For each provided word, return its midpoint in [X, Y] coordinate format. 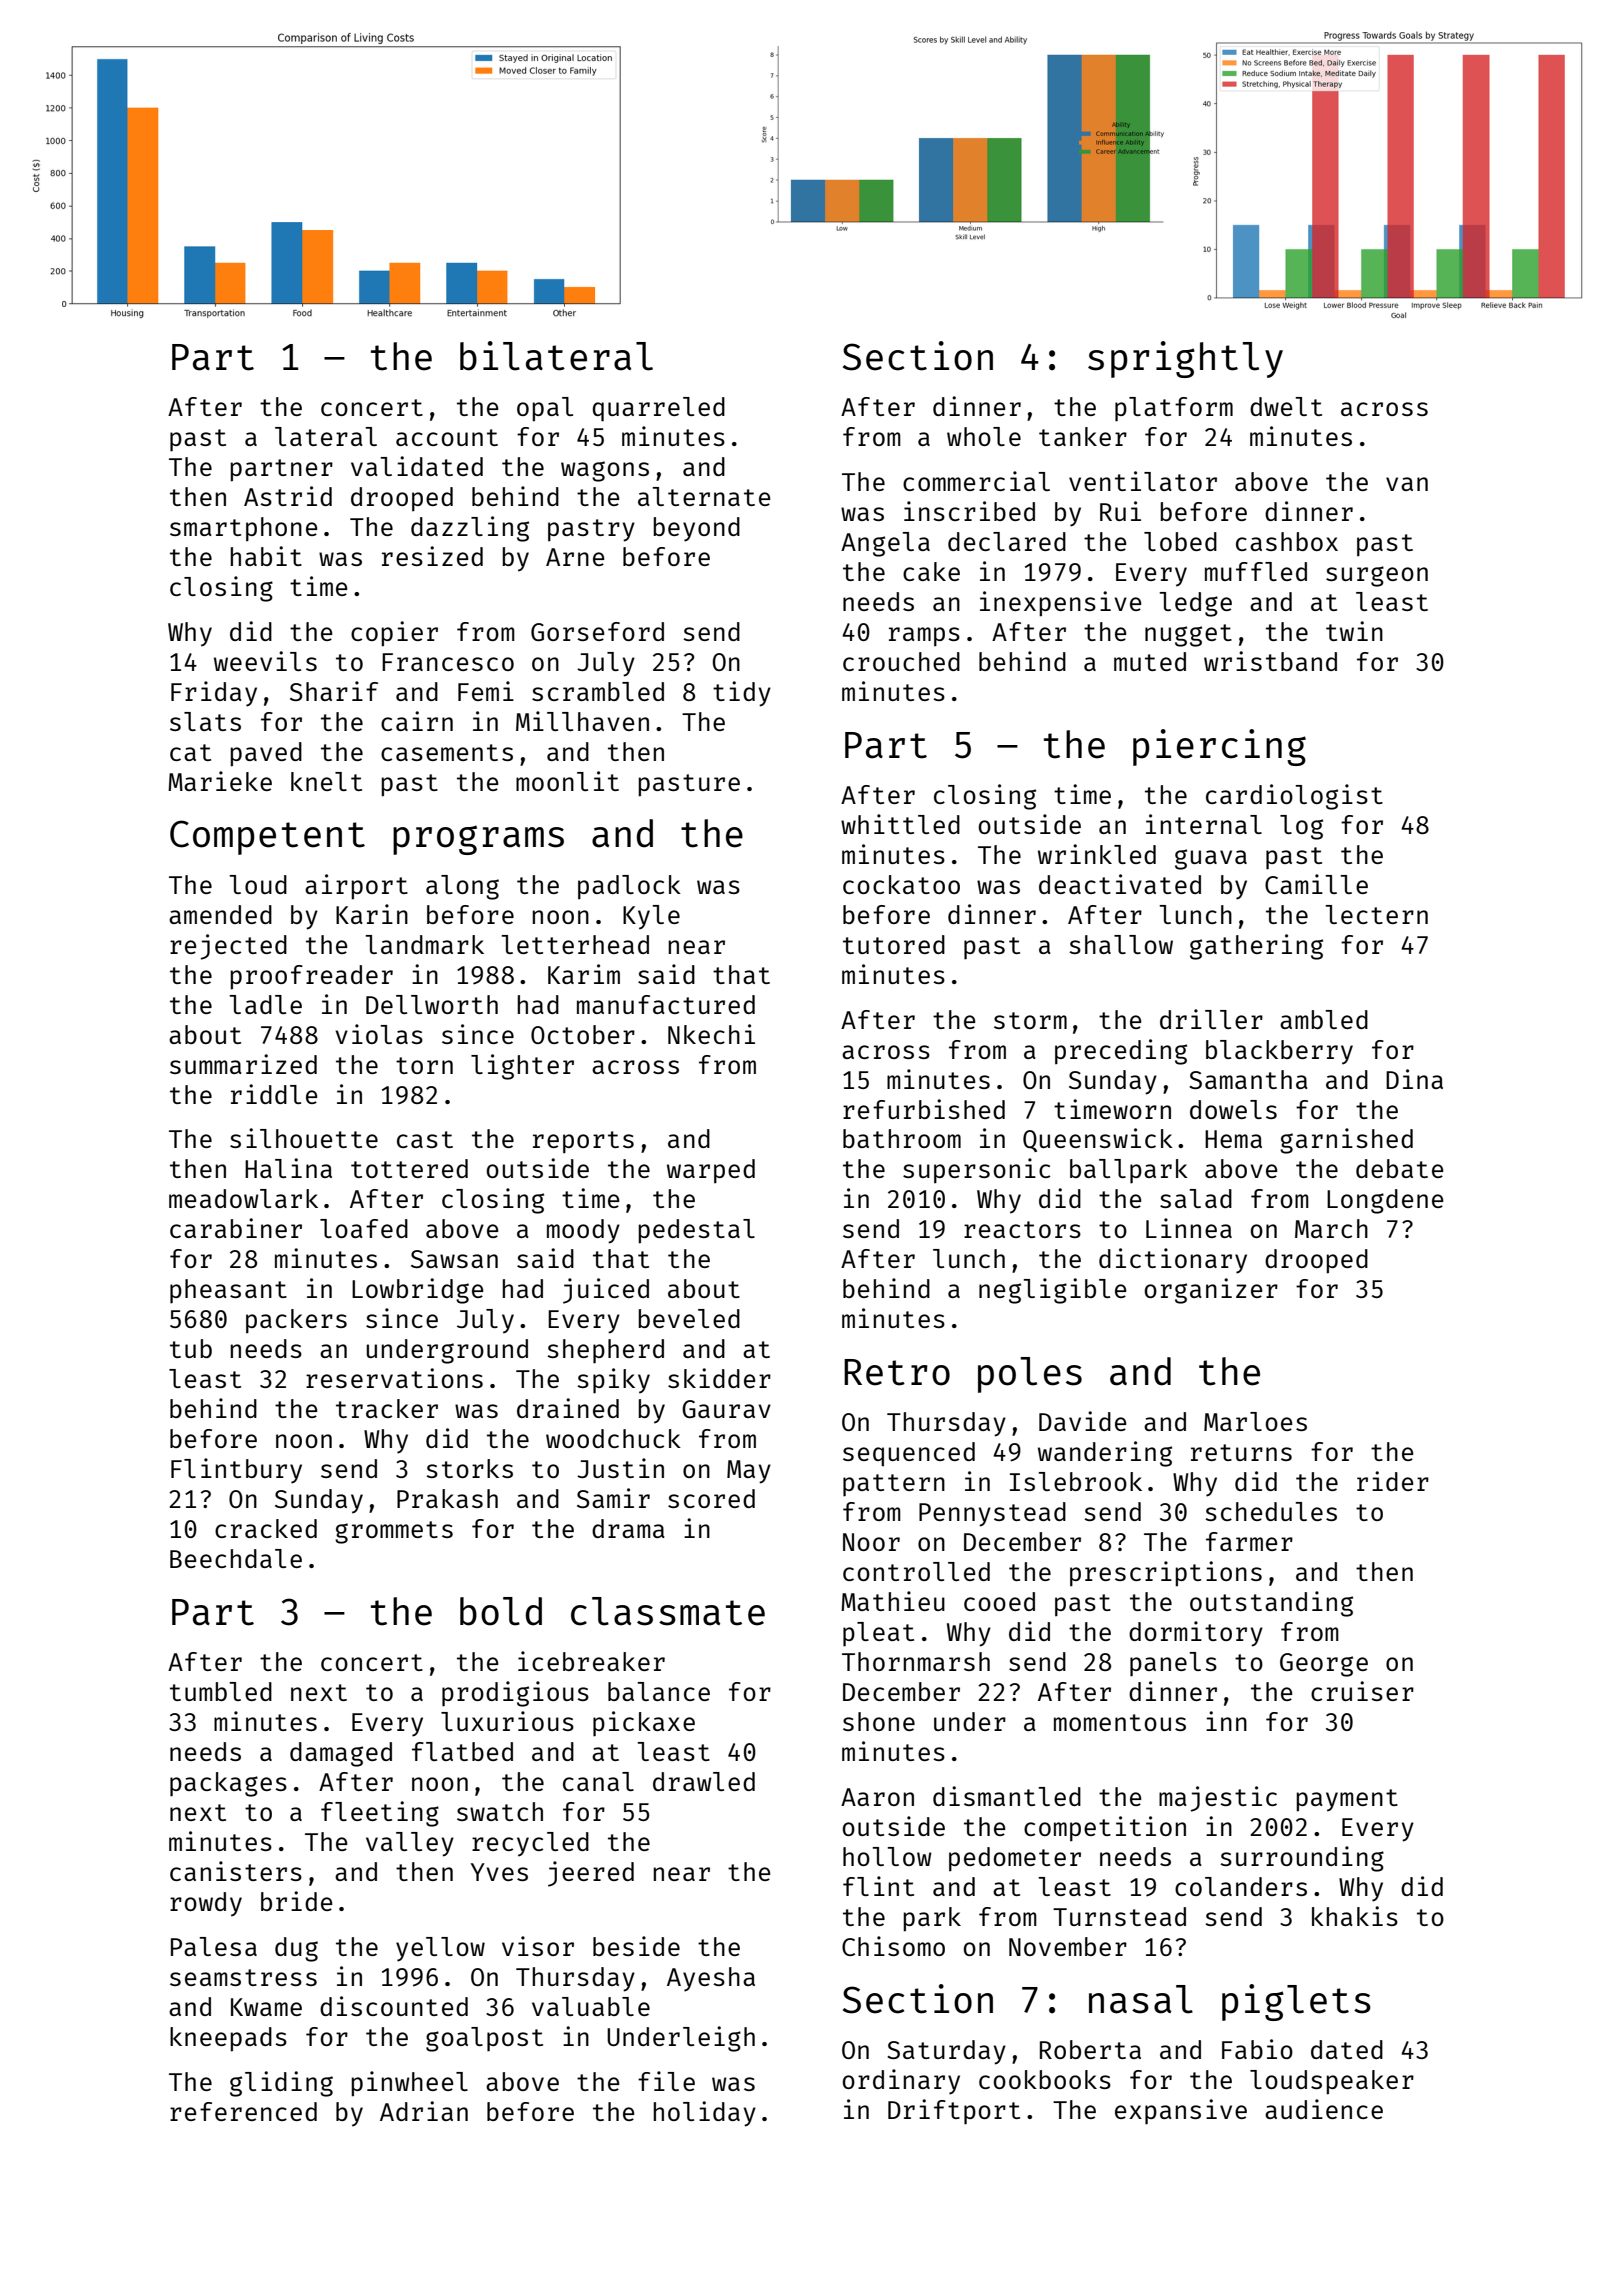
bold [501, 1611]
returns [1241, 1452]
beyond [696, 529]
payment [1347, 1800]
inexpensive [1061, 604]
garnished [1346, 1141]
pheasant [228, 1291]
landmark [424, 944]
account [447, 437]
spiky [613, 1381]
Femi [486, 691]
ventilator [1143, 481]
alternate [704, 496]
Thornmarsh [916, 1661]
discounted [394, 2006]
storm [1030, 1020]
